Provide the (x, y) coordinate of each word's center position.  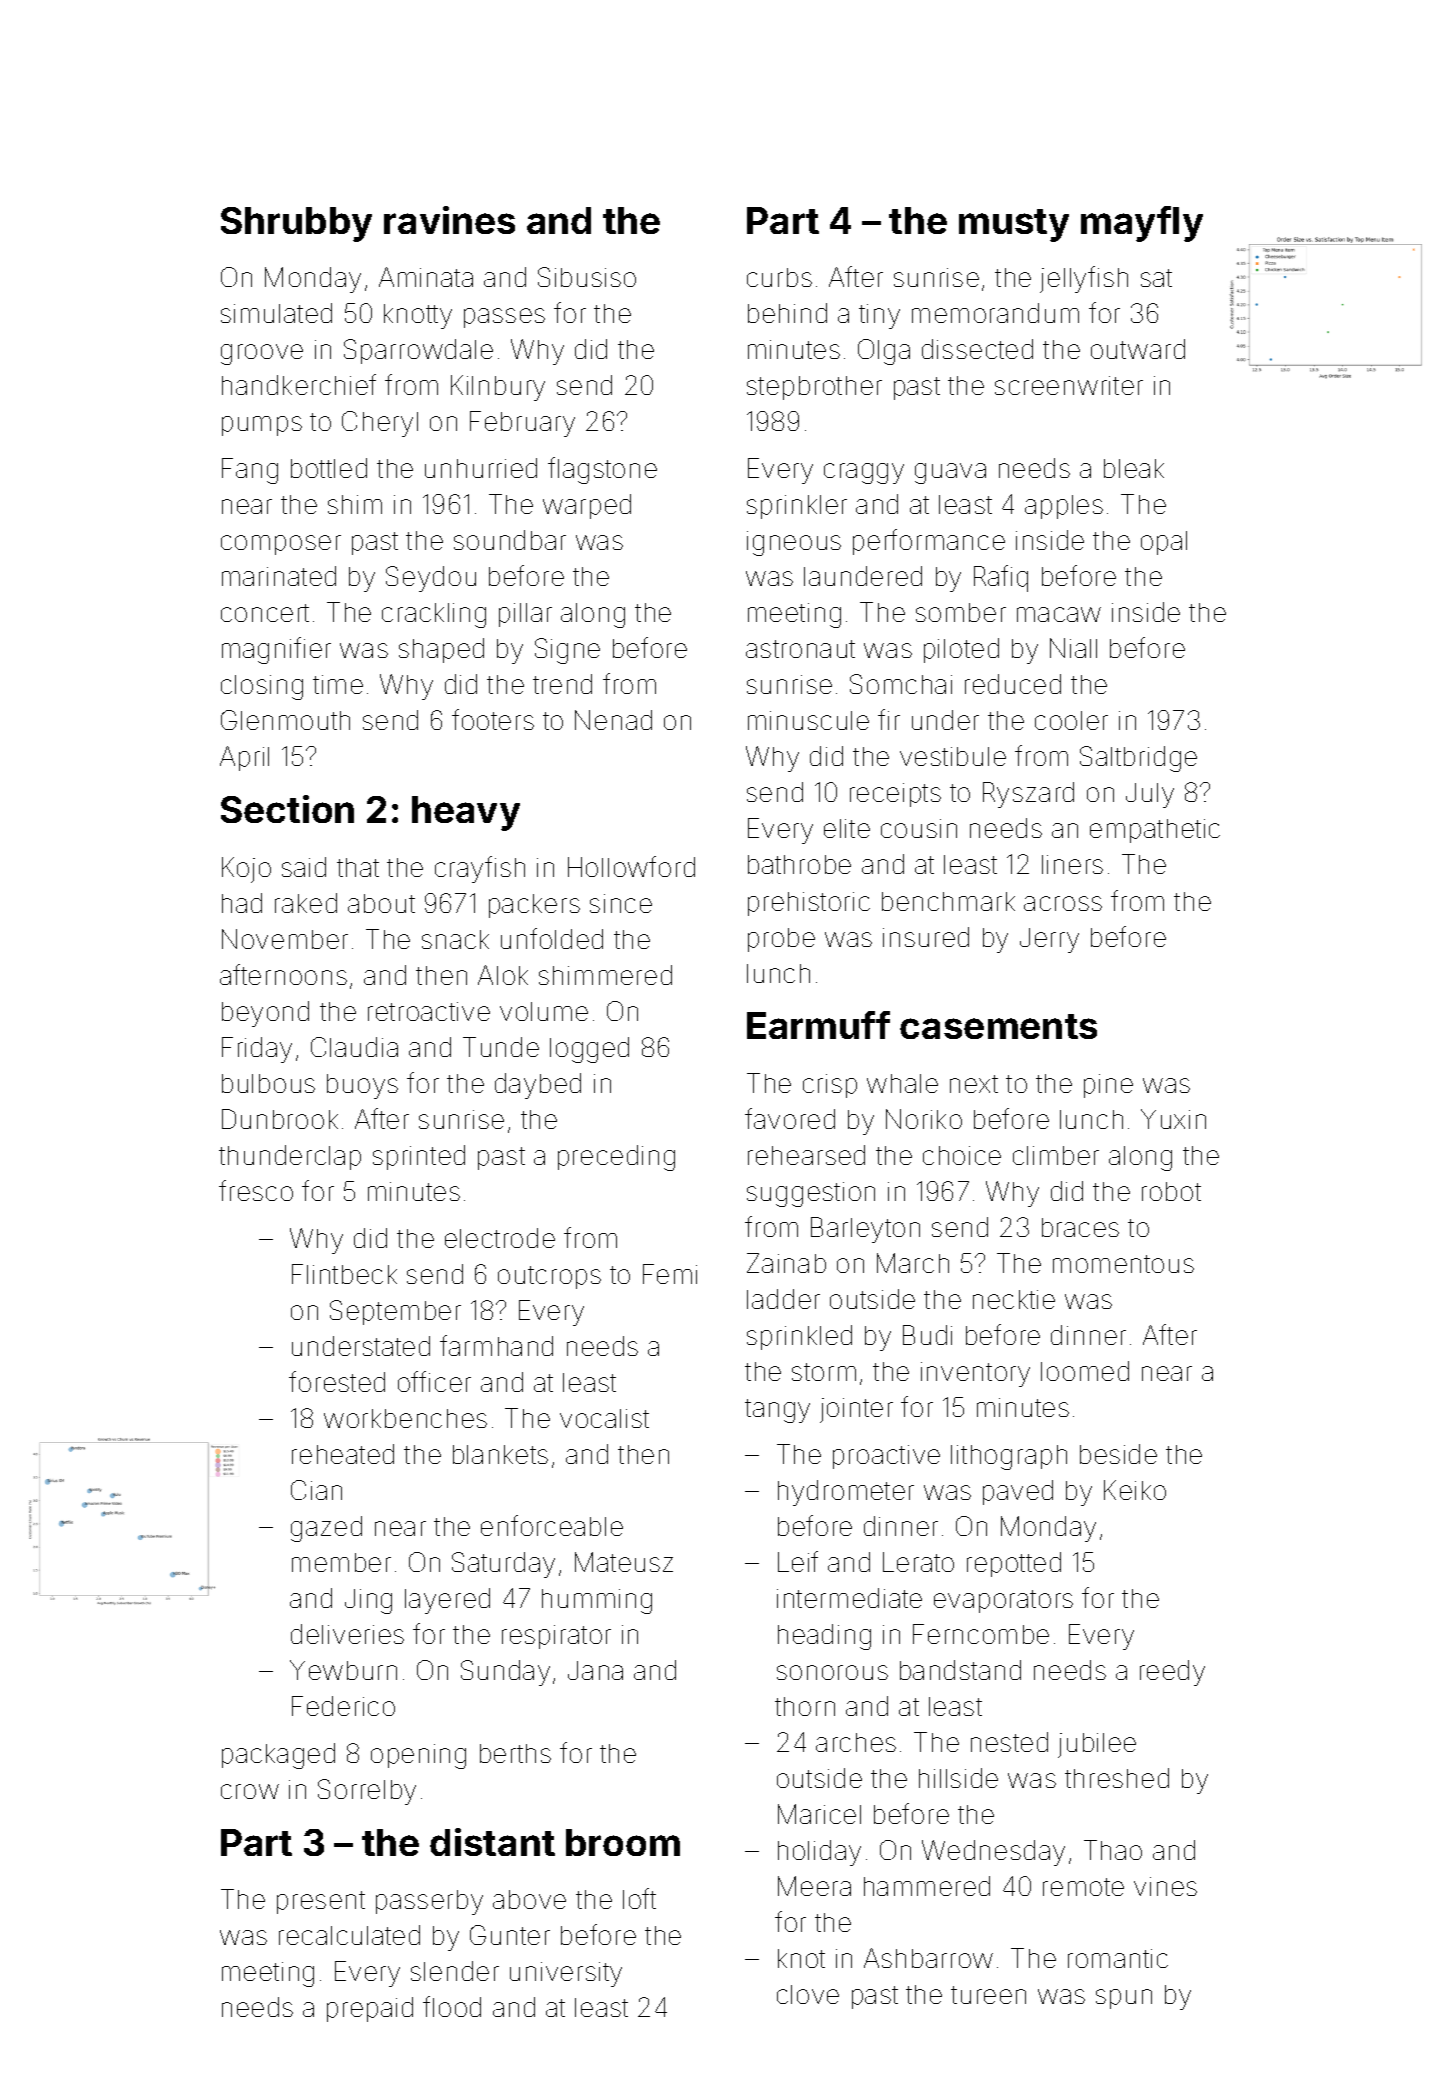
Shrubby (296, 224)
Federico (343, 1706)
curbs (779, 277)
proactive (886, 1457)
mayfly (1142, 224)
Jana (595, 1670)
